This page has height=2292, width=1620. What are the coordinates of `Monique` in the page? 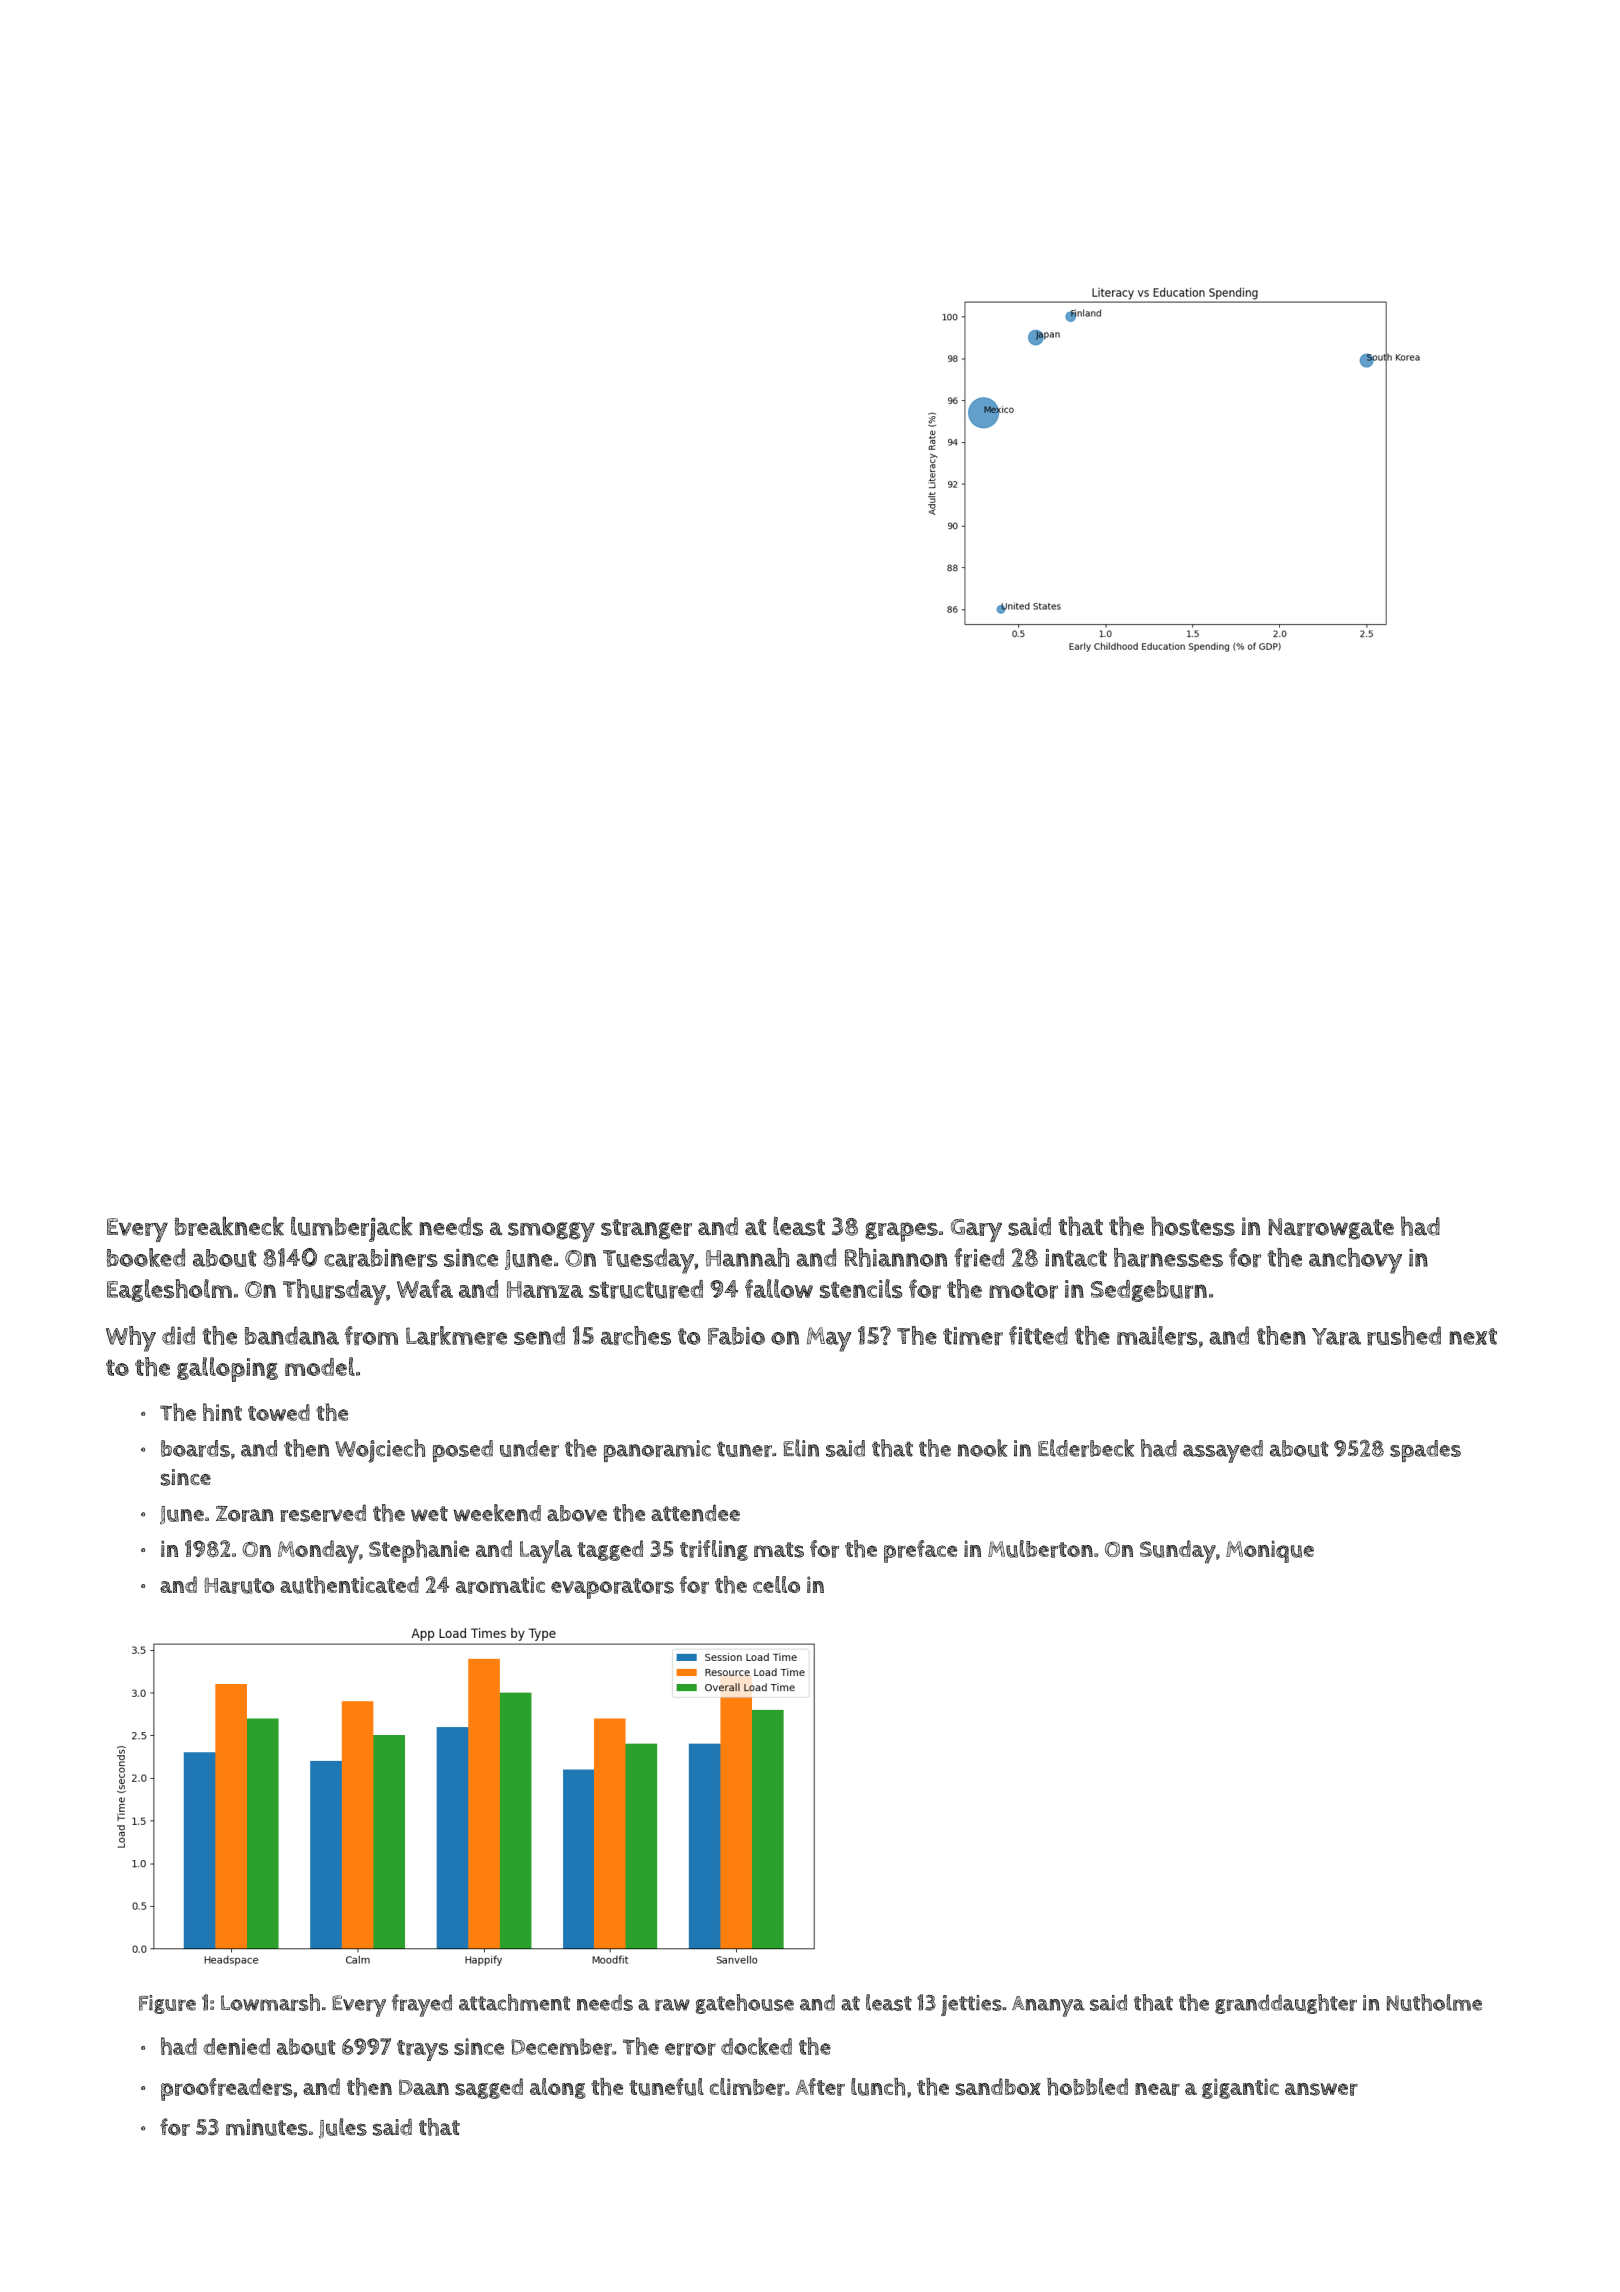 It's located at (1270, 1551).
